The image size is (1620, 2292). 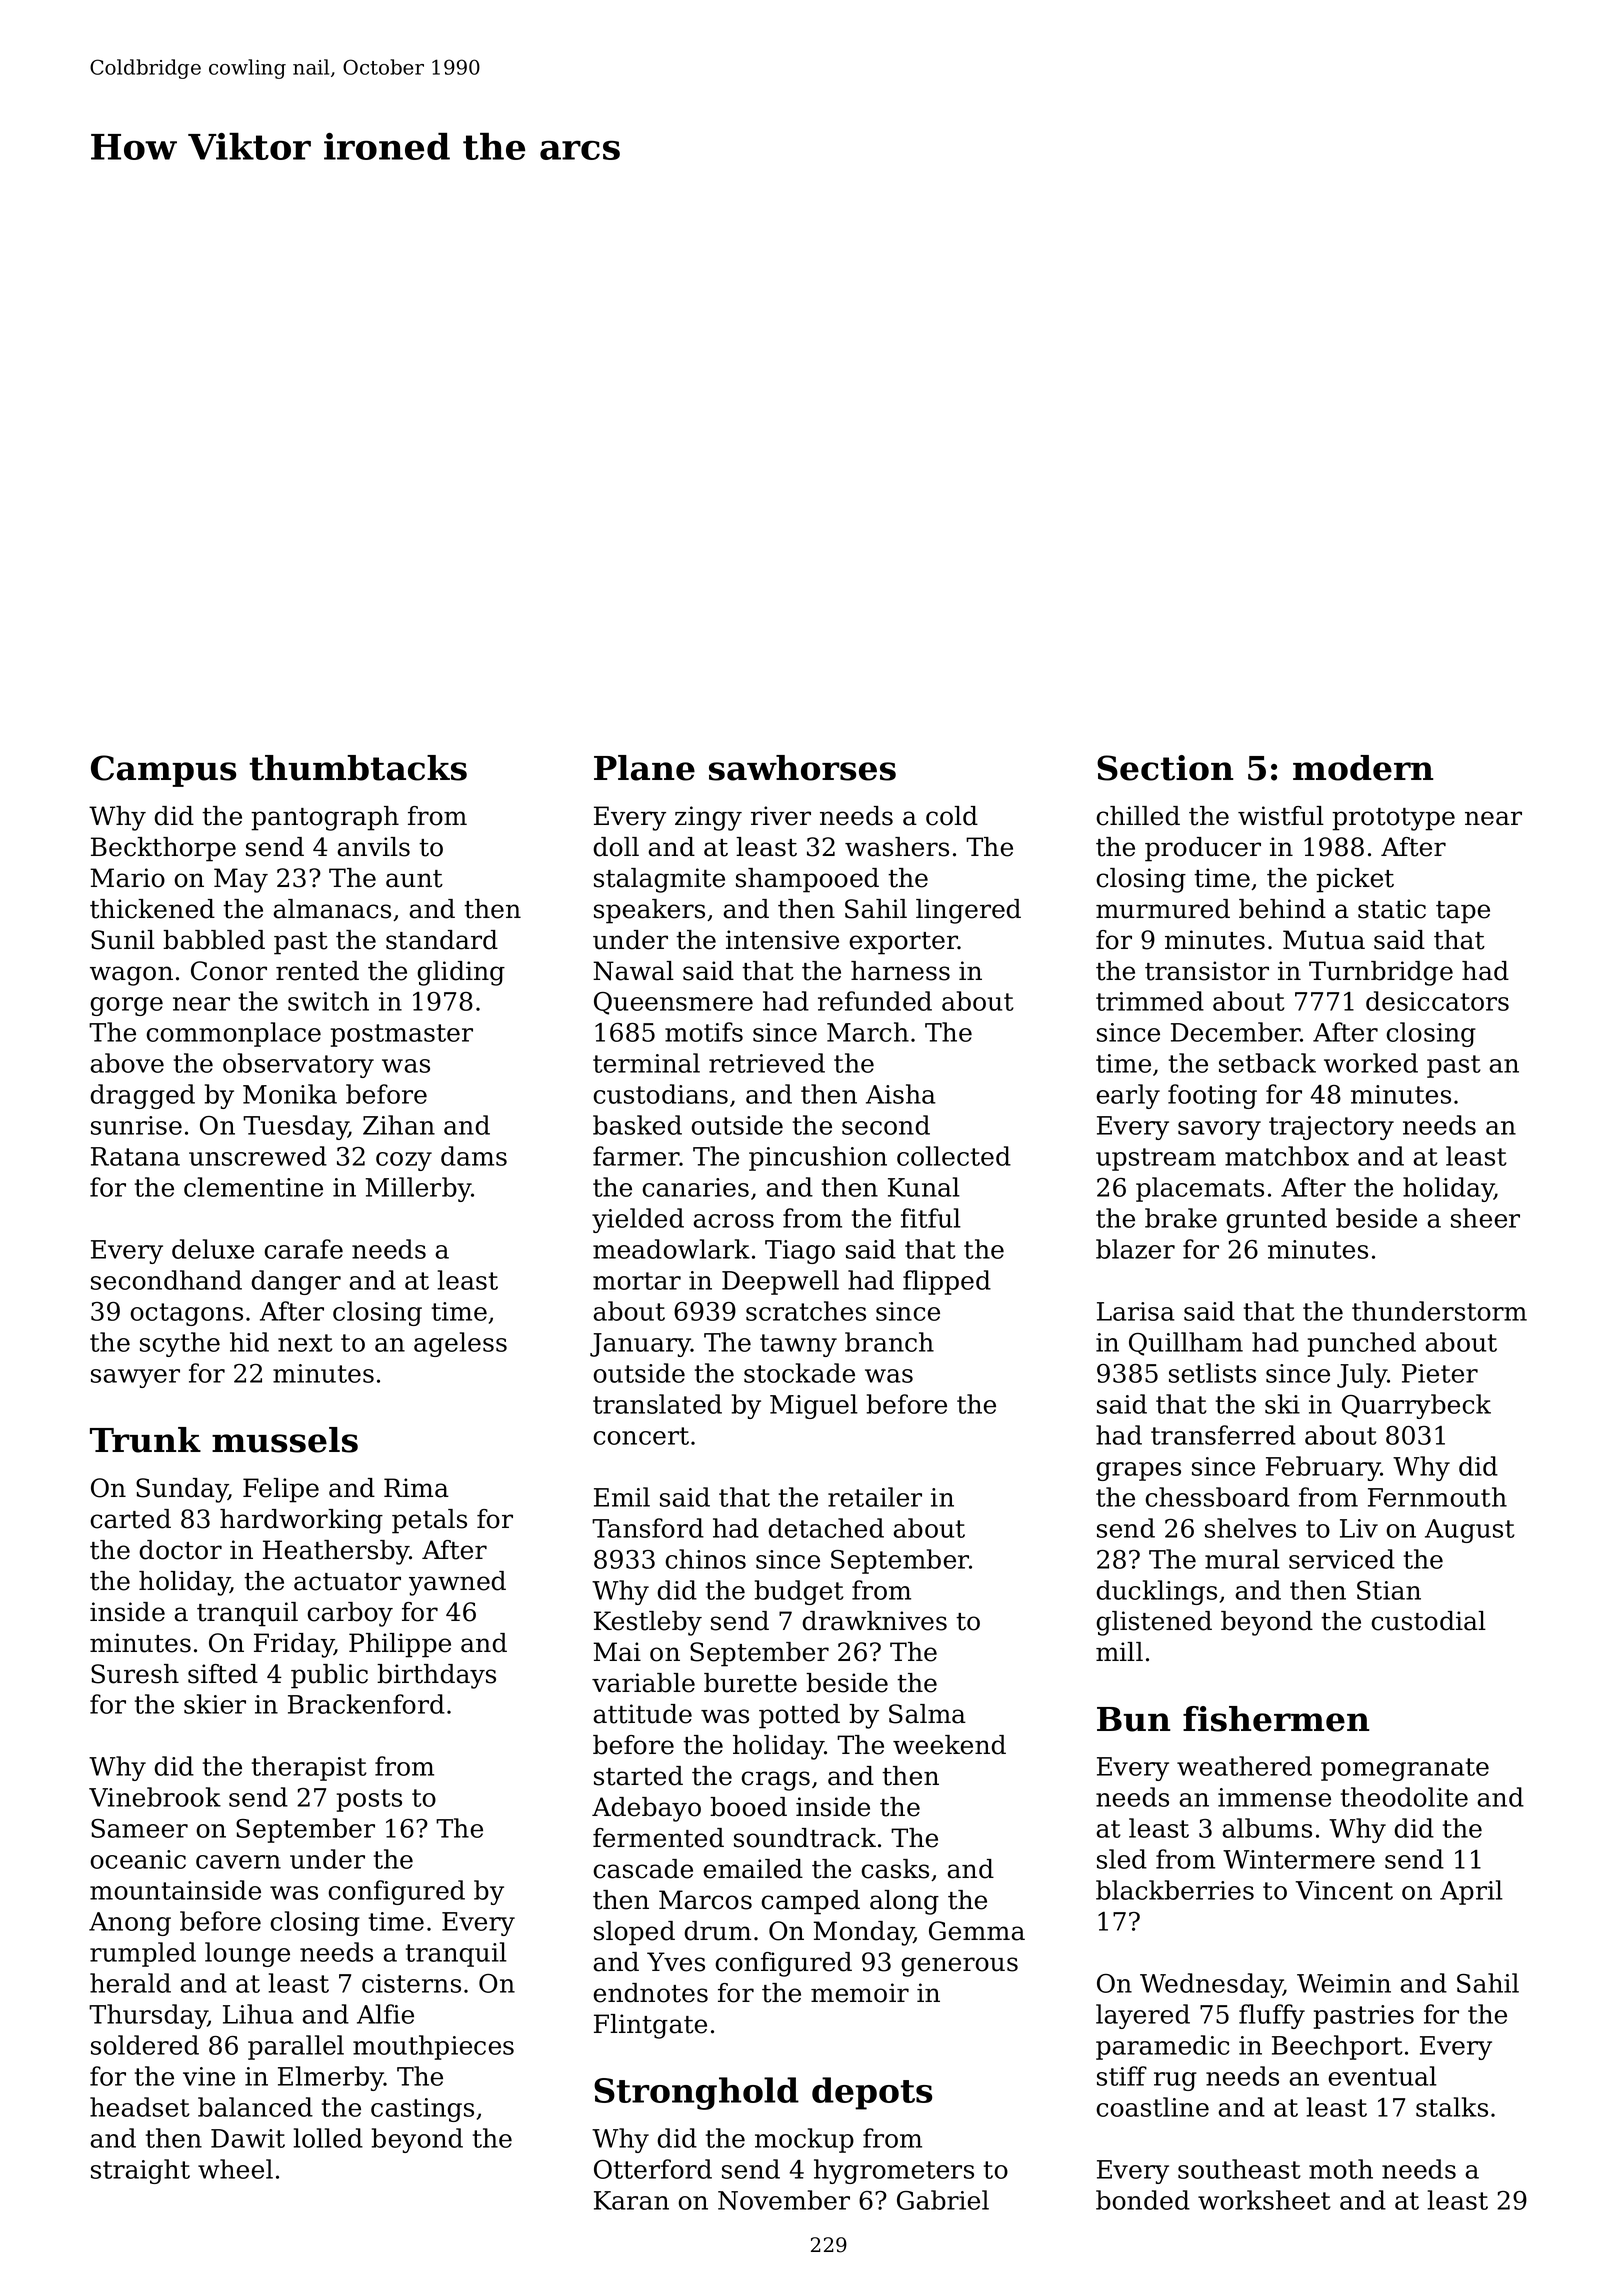 What do you see at coordinates (1363, 768) in the screenshot?
I see `modern` at bounding box center [1363, 768].
